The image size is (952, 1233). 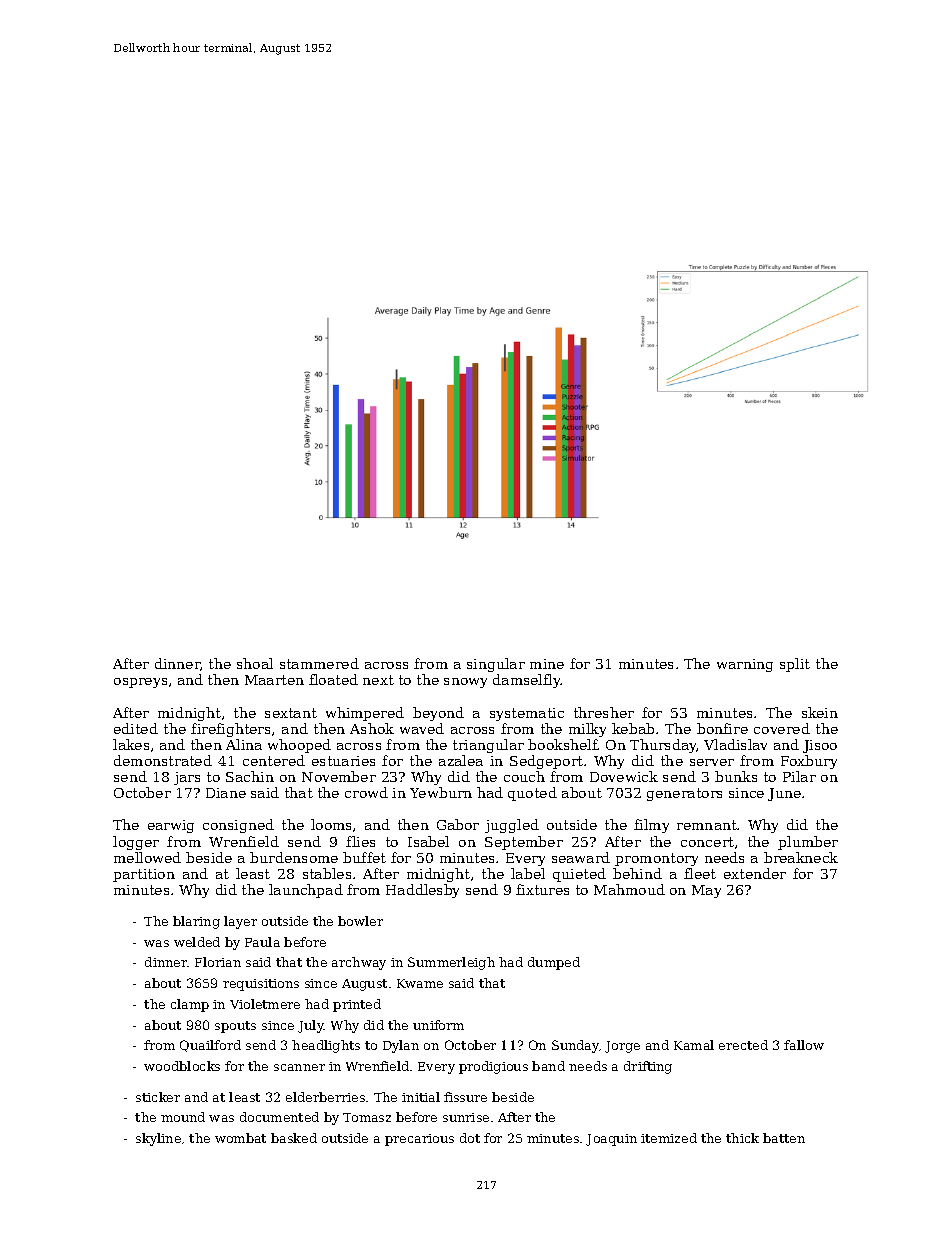 I want to click on Kamal, so click(x=694, y=1045).
